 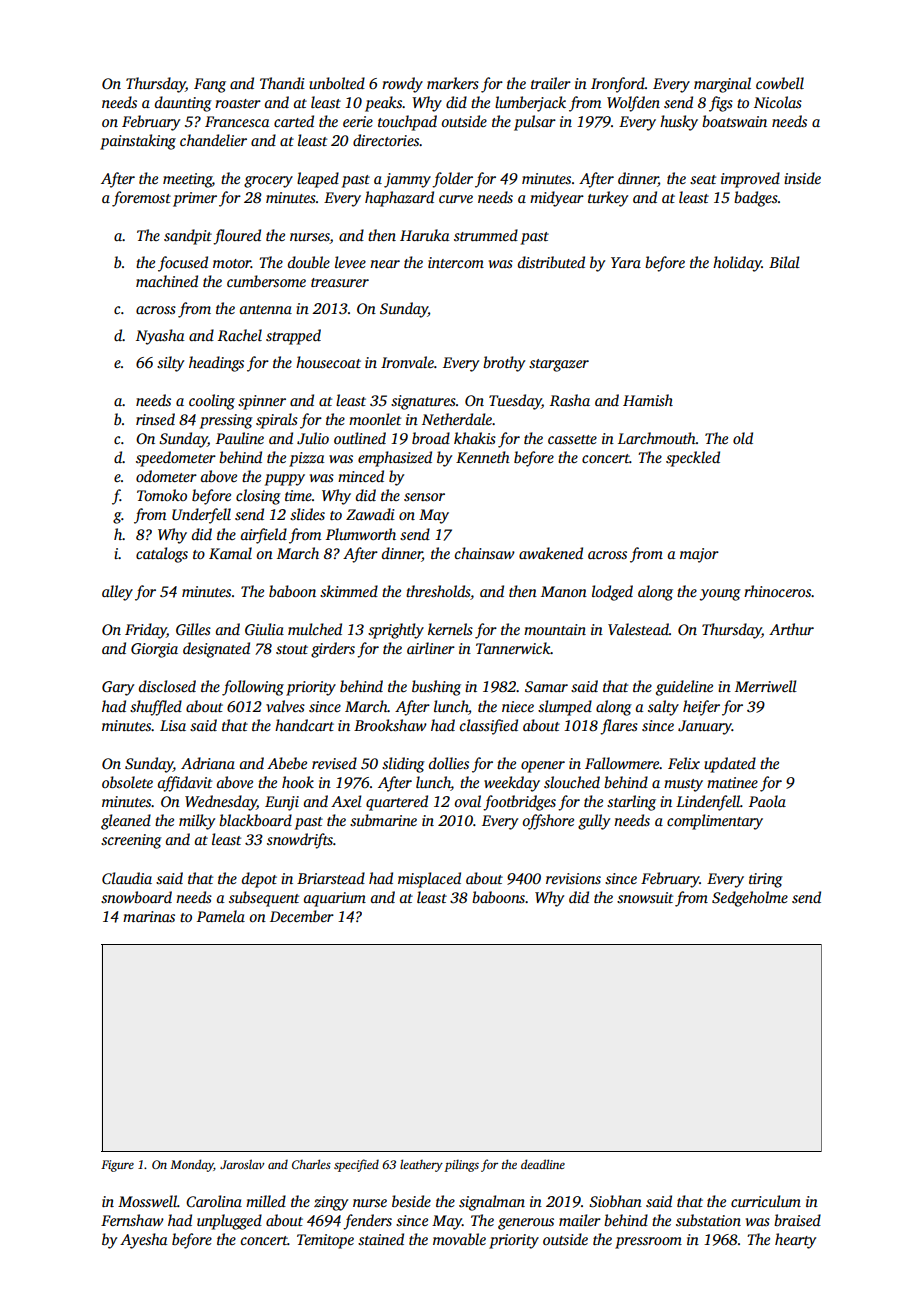 What do you see at coordinates (117, 1166) in the screenshot?
I see `Figure` at bounding box center [117, 1166].
